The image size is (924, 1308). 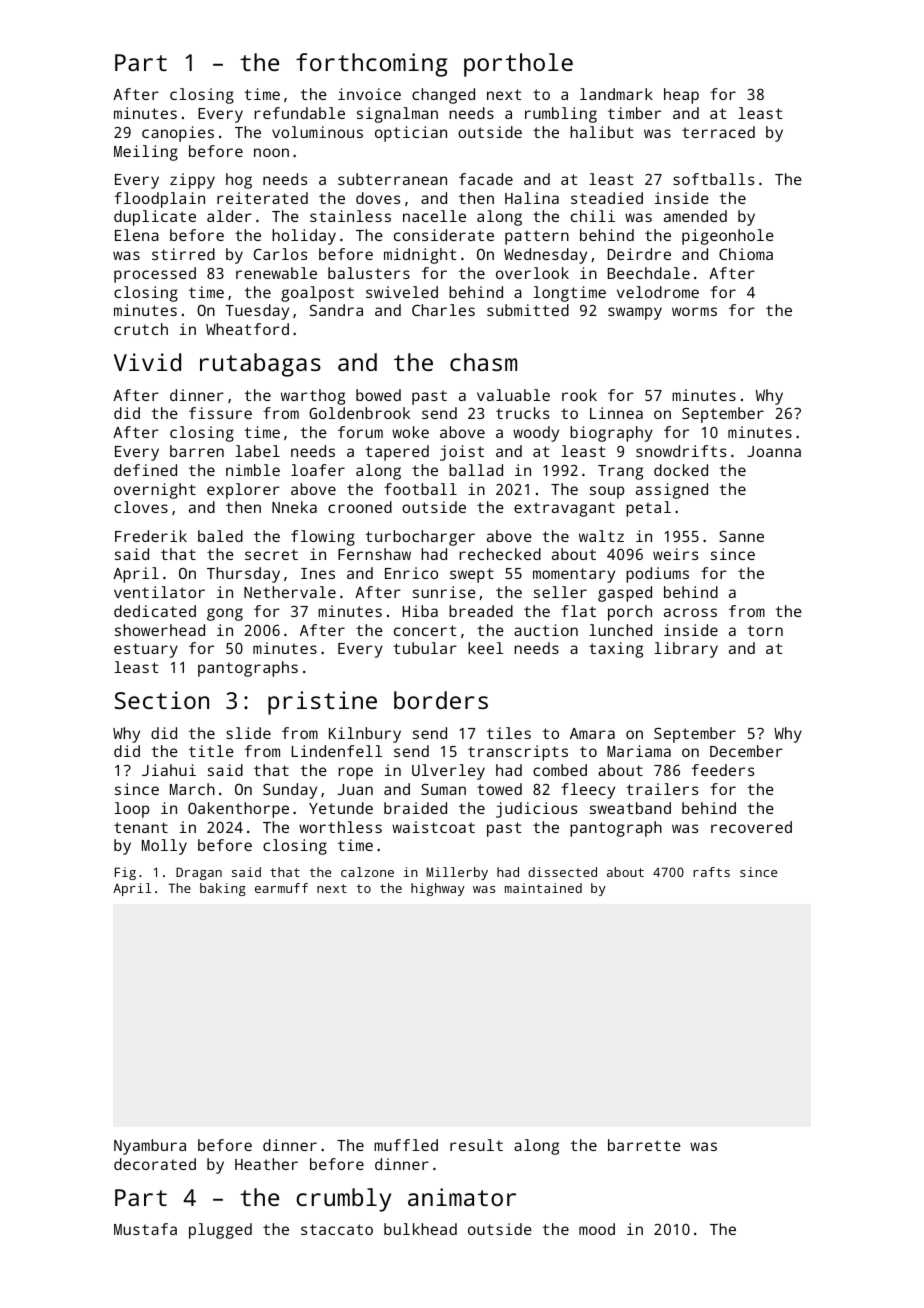 What do you see at coordinates (150, 1147) in the screenshot?
I see `Nyambura` at bounding box center [150, 1147].
